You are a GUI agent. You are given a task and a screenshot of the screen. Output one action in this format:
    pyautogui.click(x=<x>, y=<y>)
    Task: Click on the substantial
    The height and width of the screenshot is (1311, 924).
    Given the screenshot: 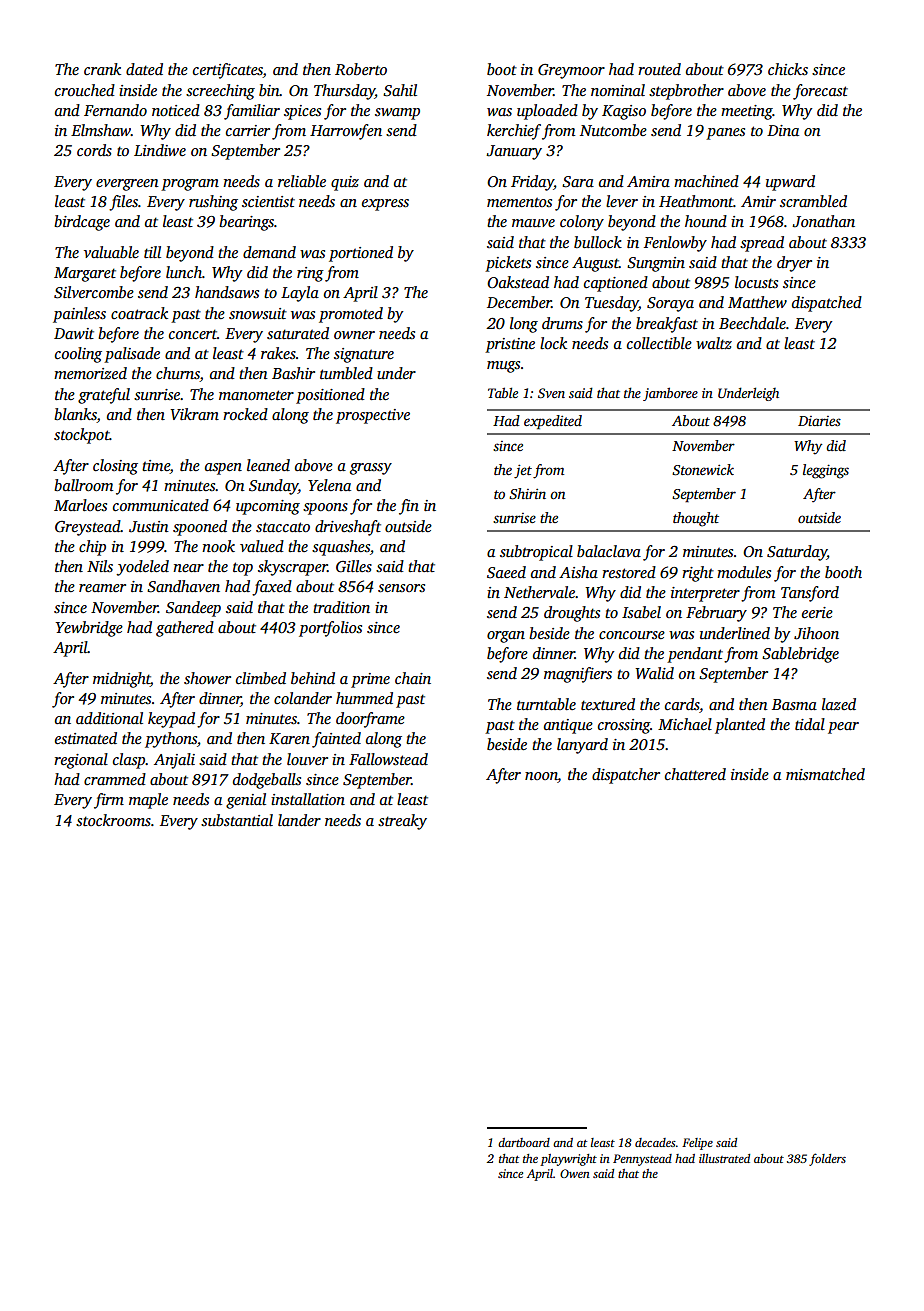 What is the action you would take?
    pyautogui.click(x=237, y=820)
